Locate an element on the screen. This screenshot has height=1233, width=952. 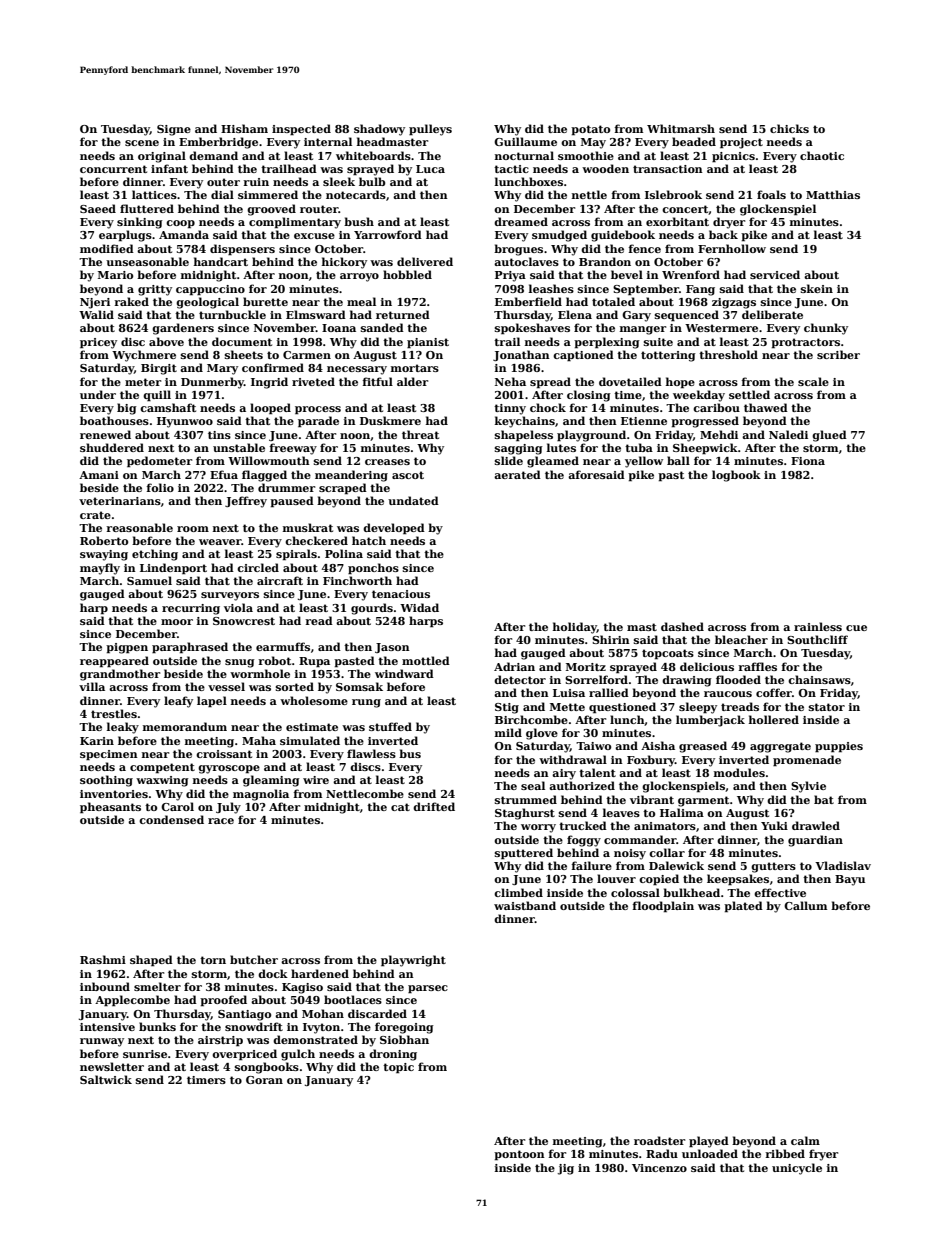
Whitmarsh is located at coordinates (681, 128).
